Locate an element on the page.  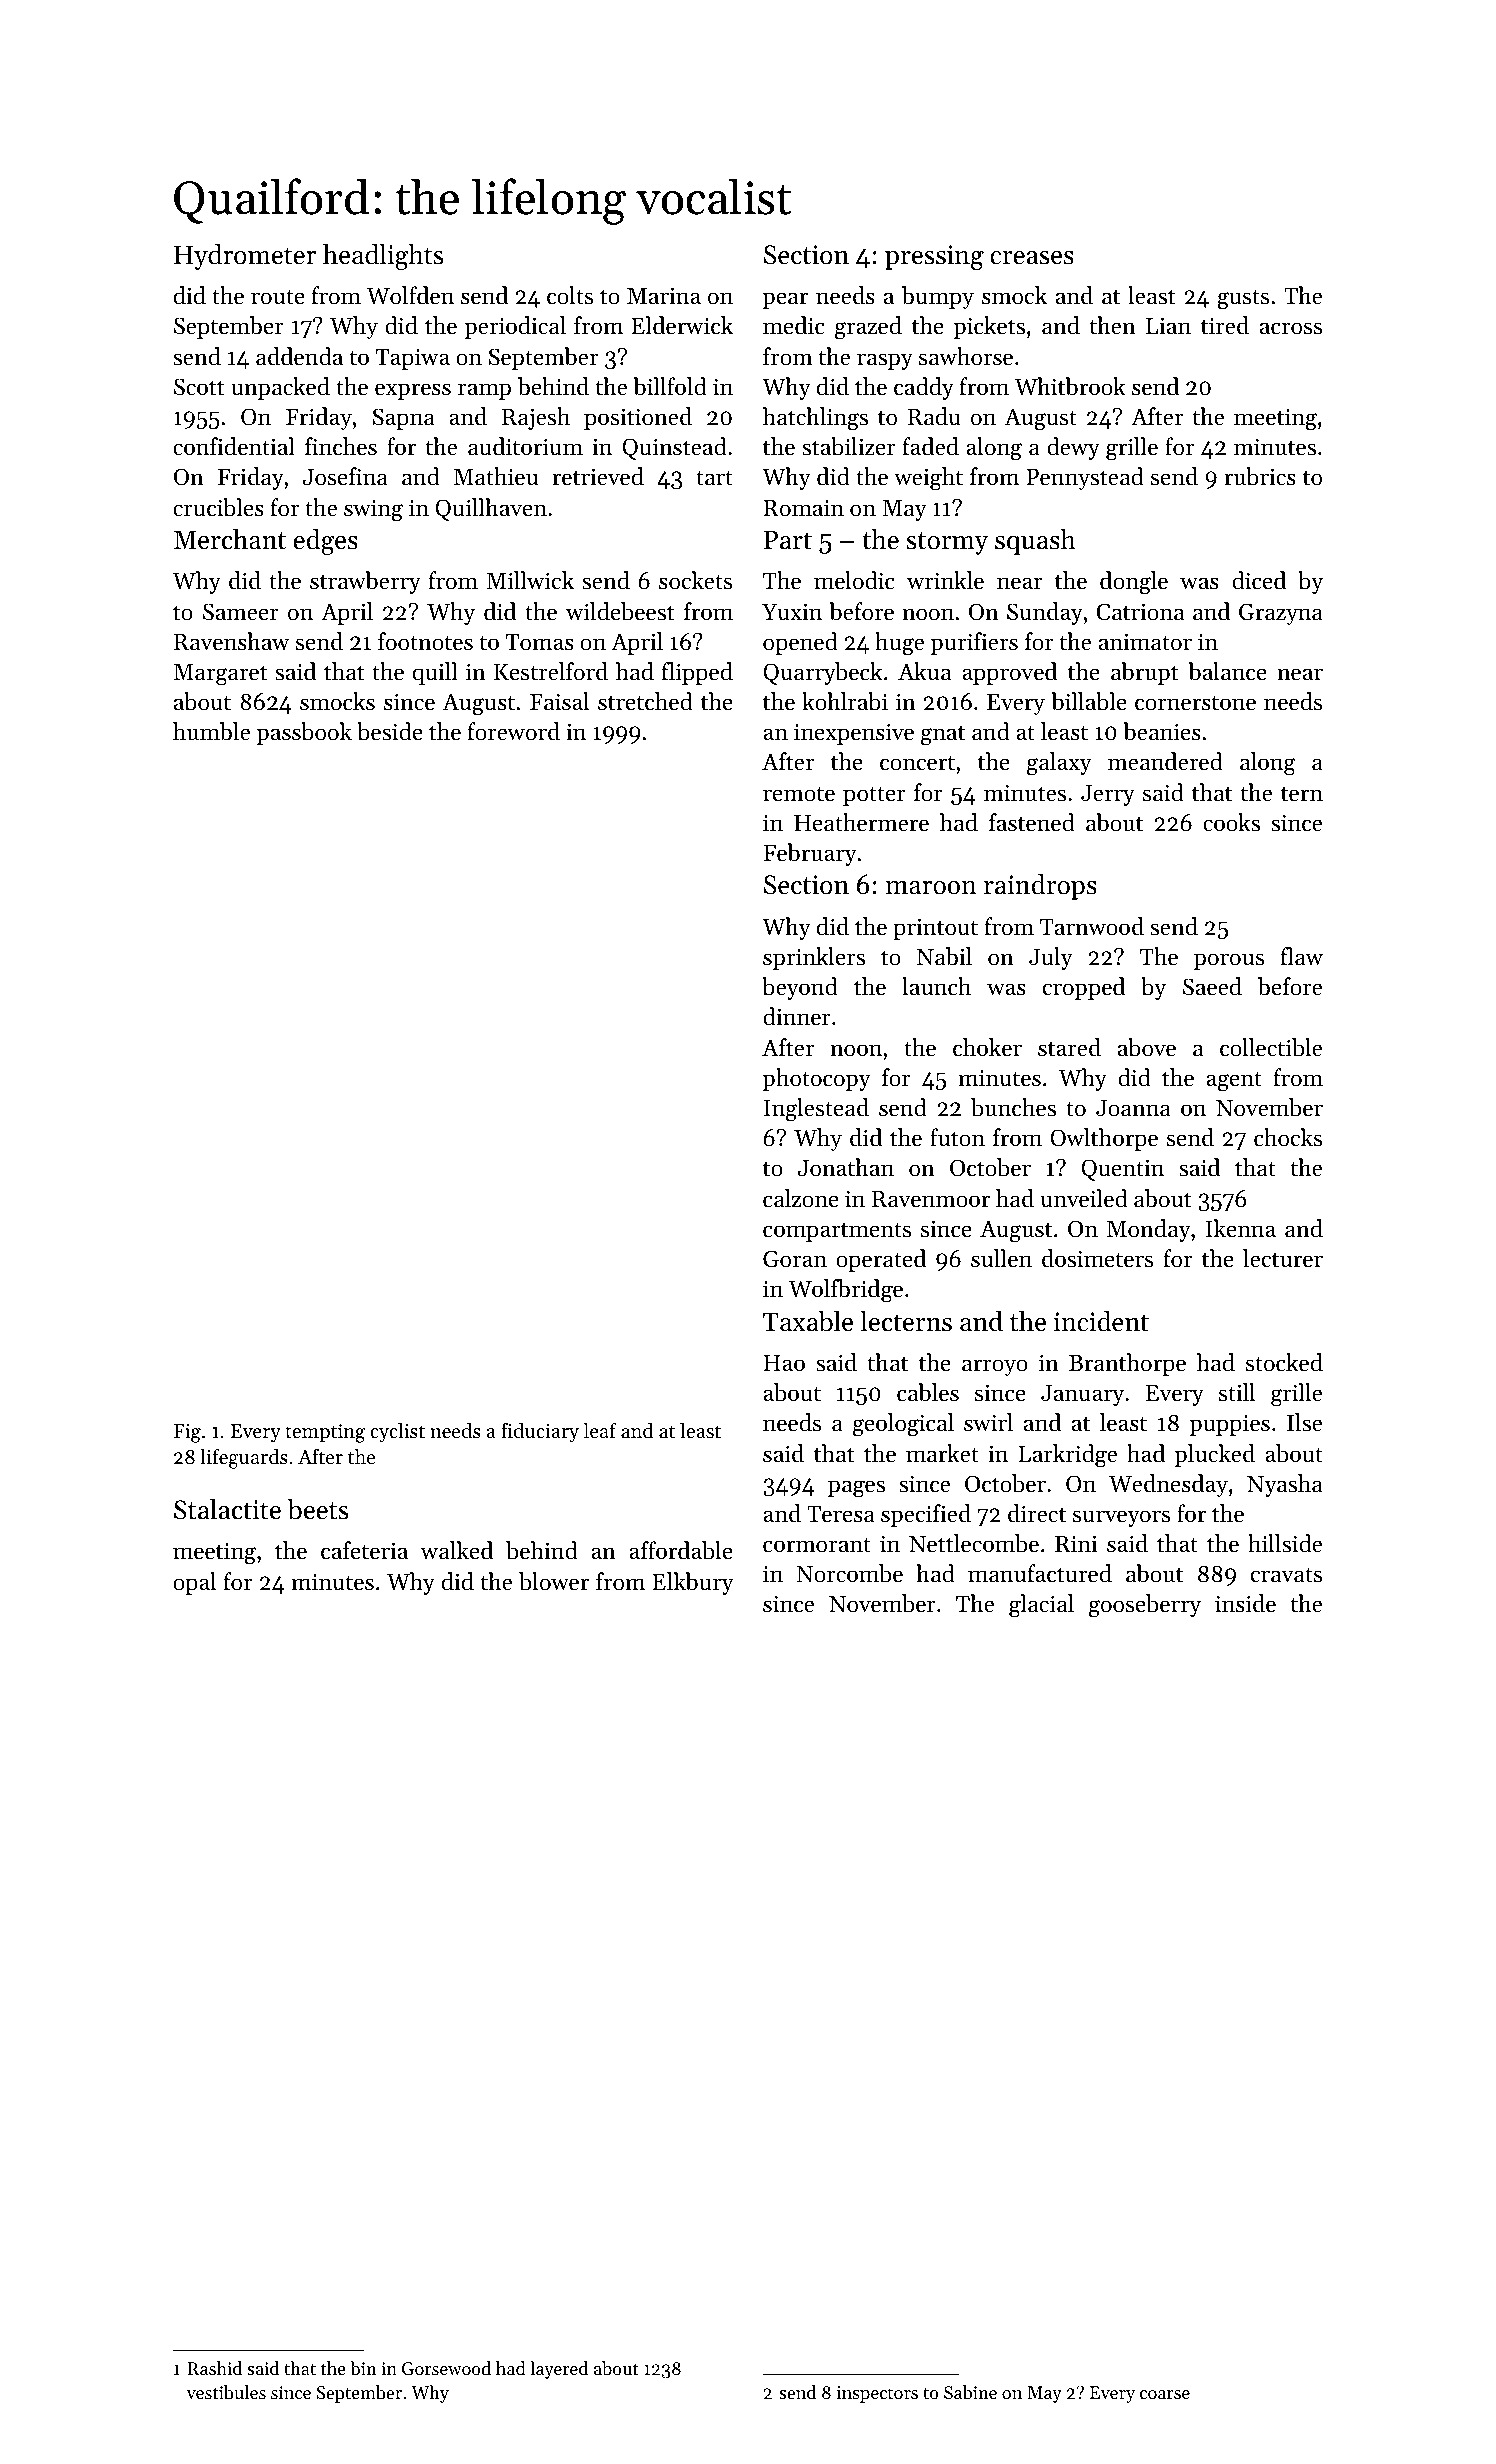
inspectors is located at coordinates (877, 2394).
